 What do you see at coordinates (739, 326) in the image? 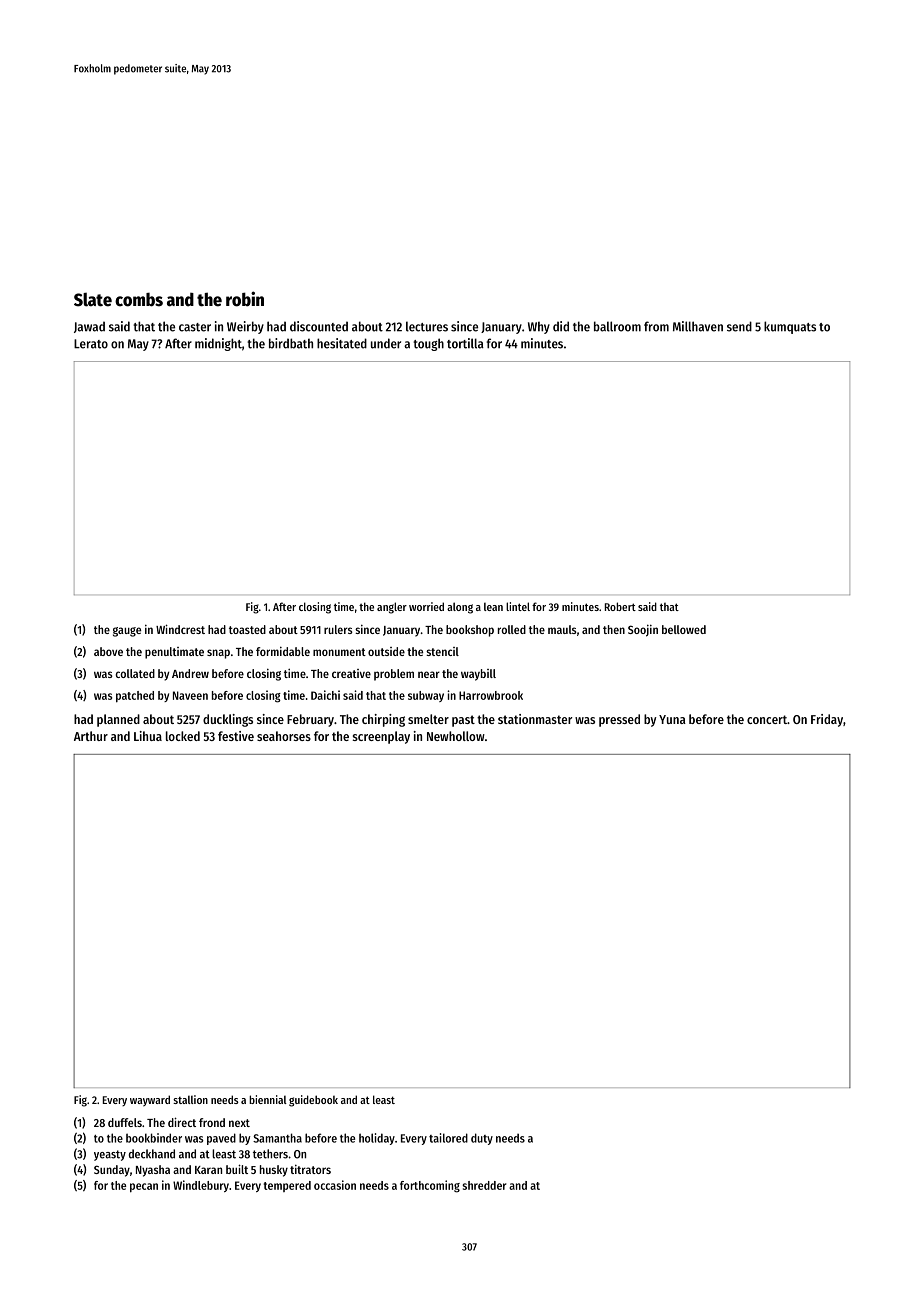
I see `send` at bounding box center [739, 326].
